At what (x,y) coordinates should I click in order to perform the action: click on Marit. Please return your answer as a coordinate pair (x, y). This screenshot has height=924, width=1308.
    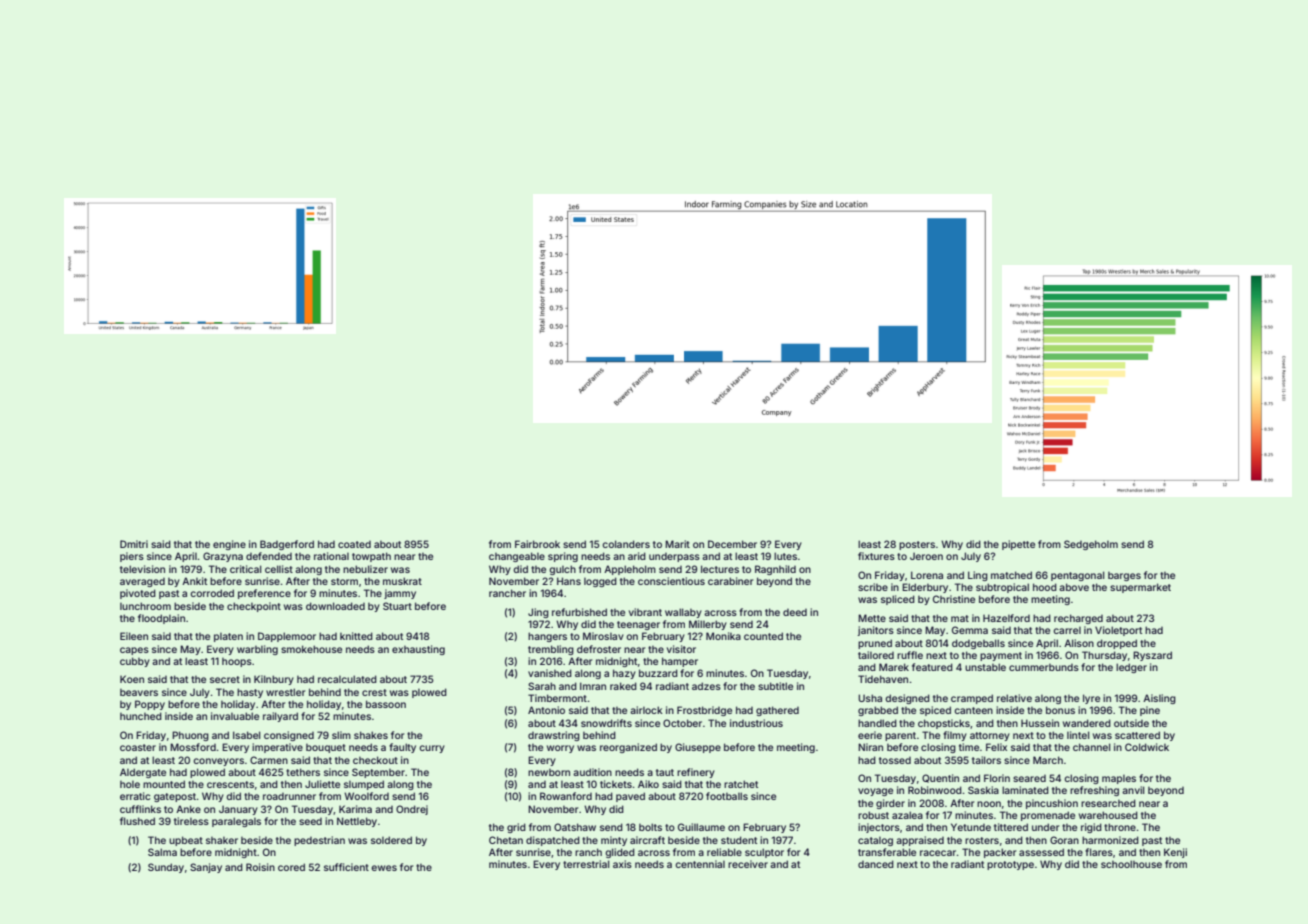
    Looking at the image, I should click on (677, 544).
